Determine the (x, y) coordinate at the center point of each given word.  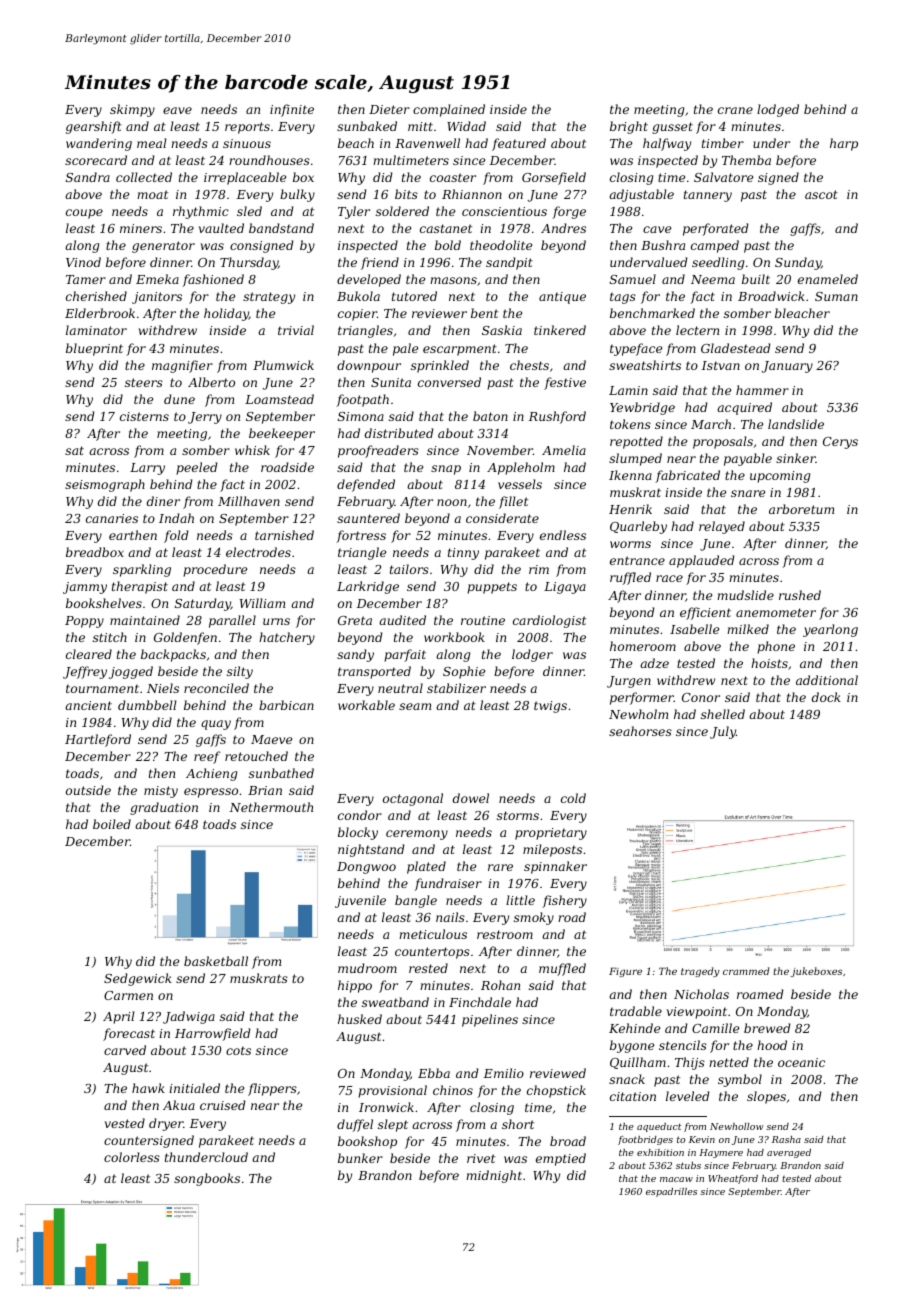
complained (449, 110)
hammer (762, 390)
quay (216, 725)
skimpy (132, 110)
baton (490, 416)
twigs (550, 707)
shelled (723, 714)
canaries (112, 518)
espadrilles (671, 1192)
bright (629, 127)
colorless (132, 1157)
